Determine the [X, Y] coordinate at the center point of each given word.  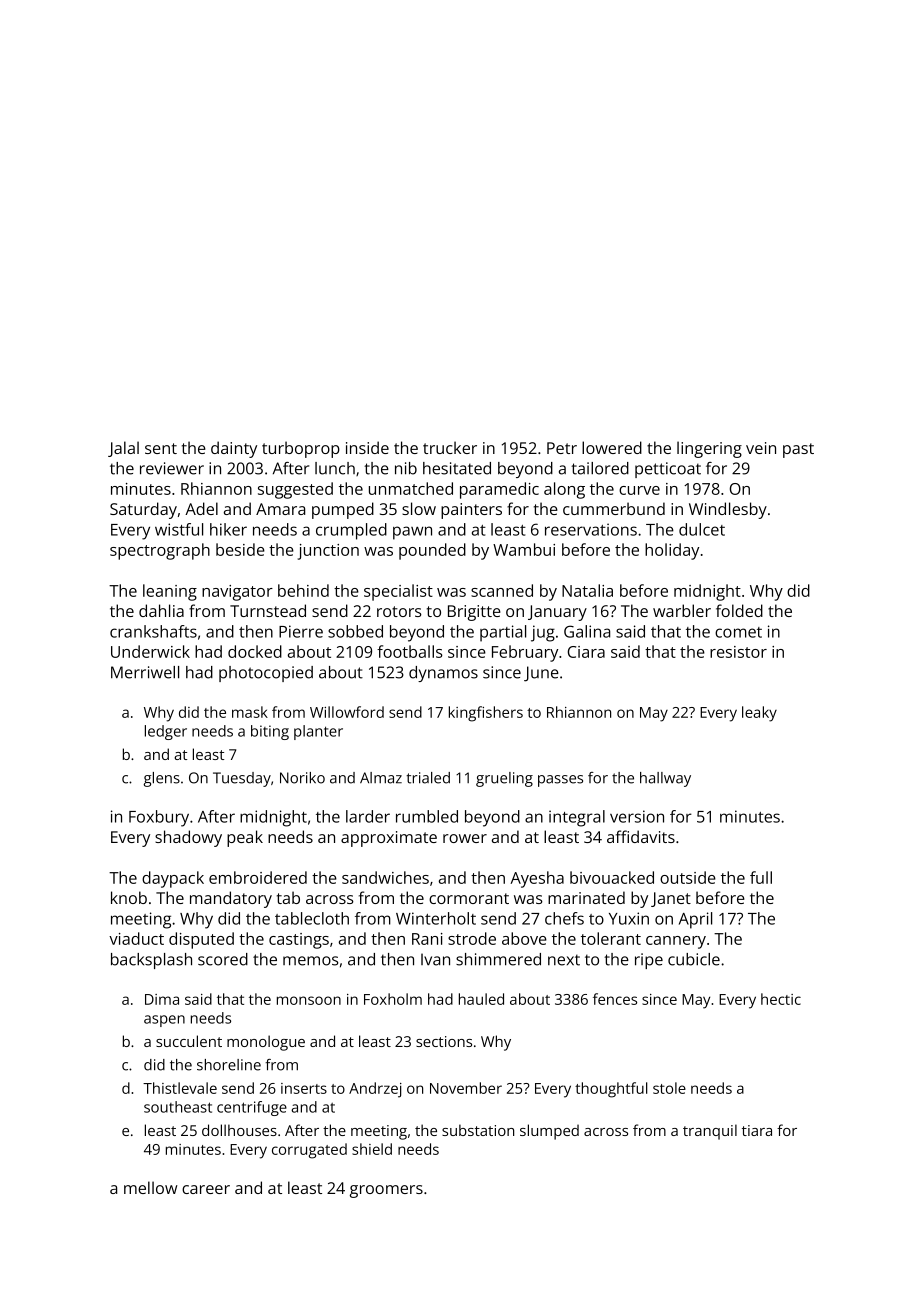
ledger [166, 732]
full [761, 877]
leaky [759, 714]
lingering [709, 449]
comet [738, 632]
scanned [502, 590]
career [206, 1189]
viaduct [136, 938]
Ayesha [537, 879]
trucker [450, 447]
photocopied [266, 674]
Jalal [123, 449]
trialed [428, 778]
